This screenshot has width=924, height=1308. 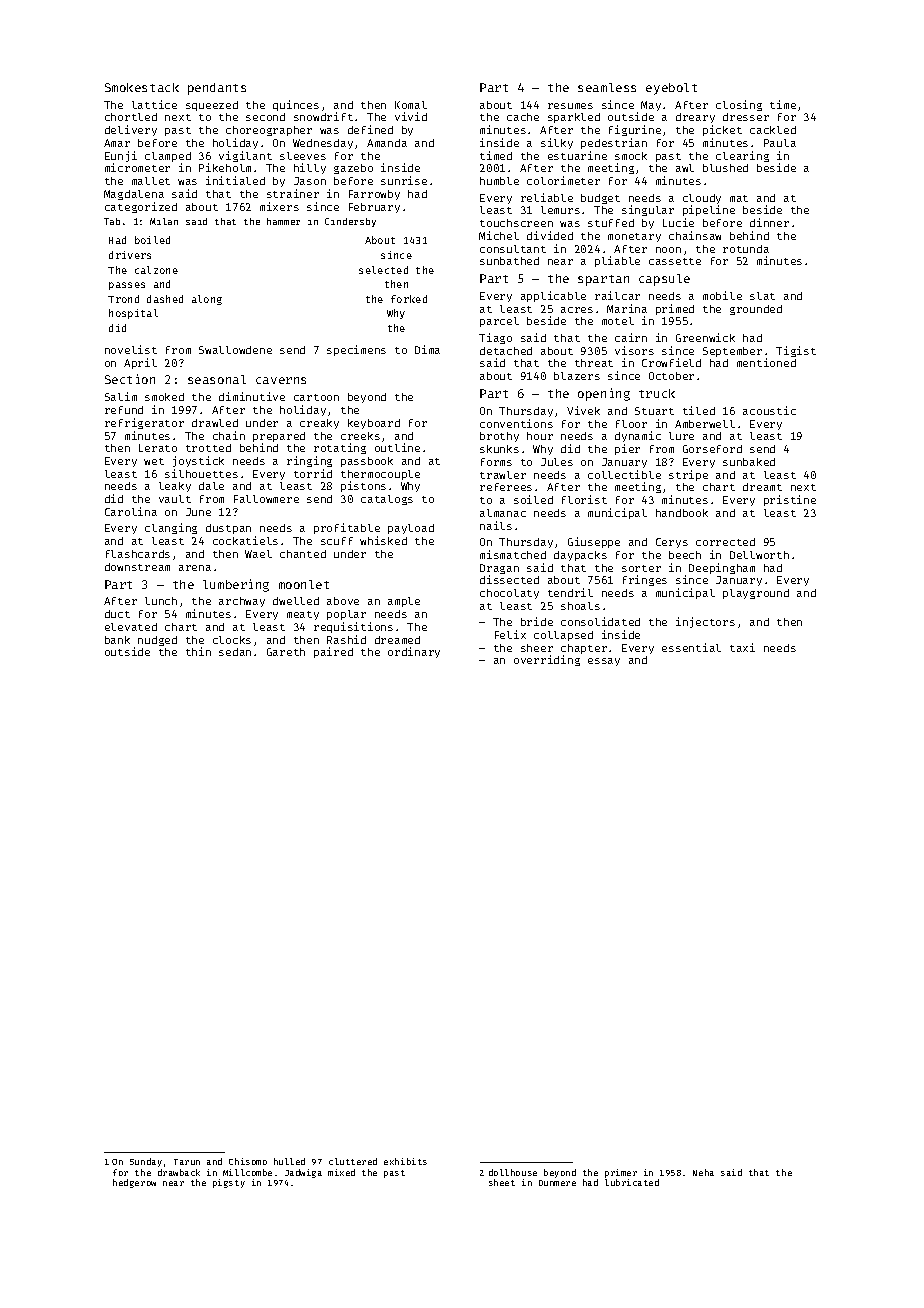 I want to click on sunbaked, so click(x=749, y=462).
